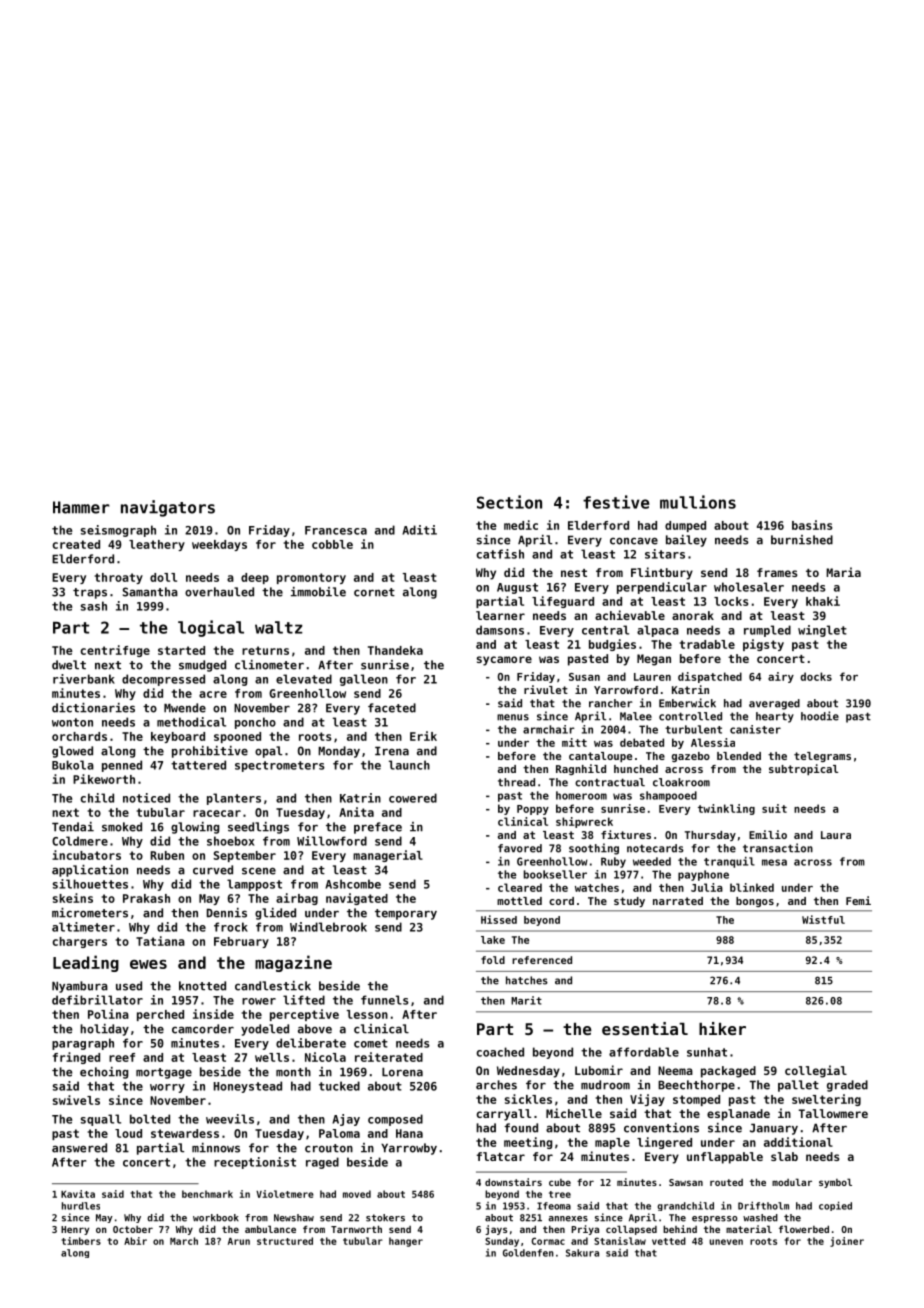 This document has height=1308, width=924. Describe the element at coordinates (76, 544) in the document. I see `created` at that location.
